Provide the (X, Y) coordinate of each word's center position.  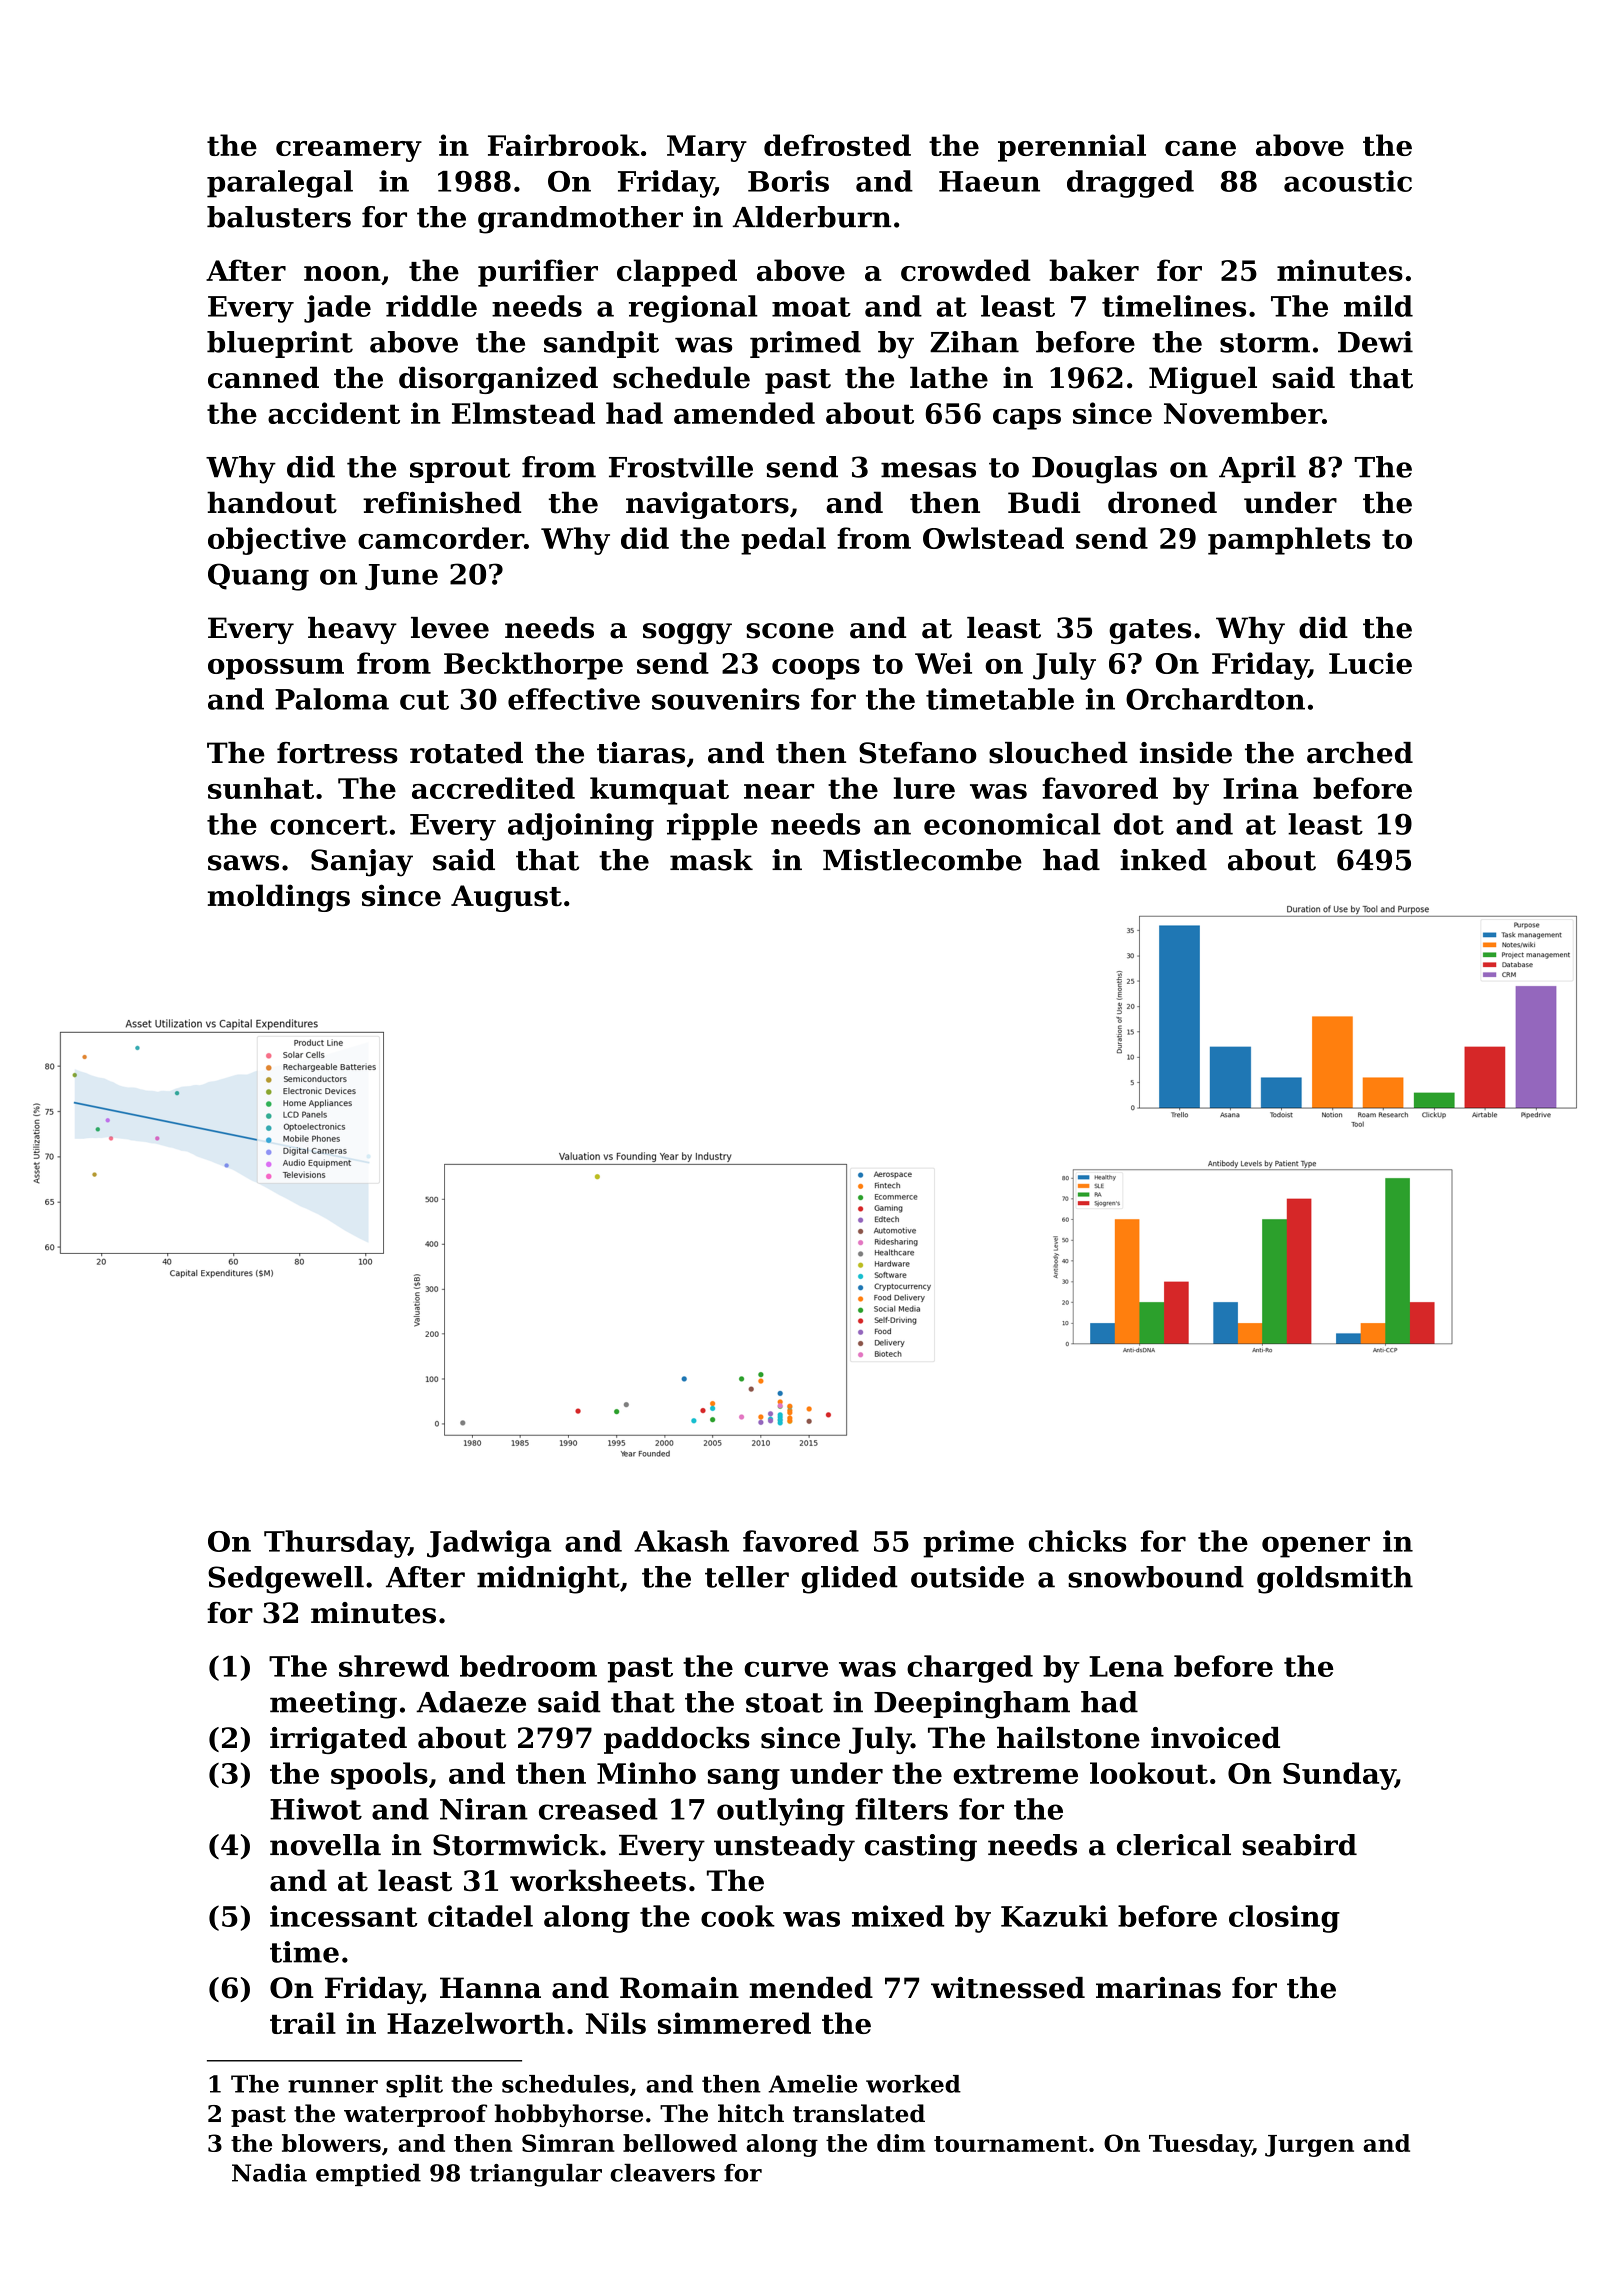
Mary (707, 148)
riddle (431, 306)
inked (1163, 860)
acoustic (1348, 181)
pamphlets (1289, 541)
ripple (712, 826)
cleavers (662, 2173)
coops (816, 669)
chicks (1077, 1541)
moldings (279, 898)
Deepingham (972, 1705)
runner (333, 2086)
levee (450, 628)
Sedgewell (286, 1580)
